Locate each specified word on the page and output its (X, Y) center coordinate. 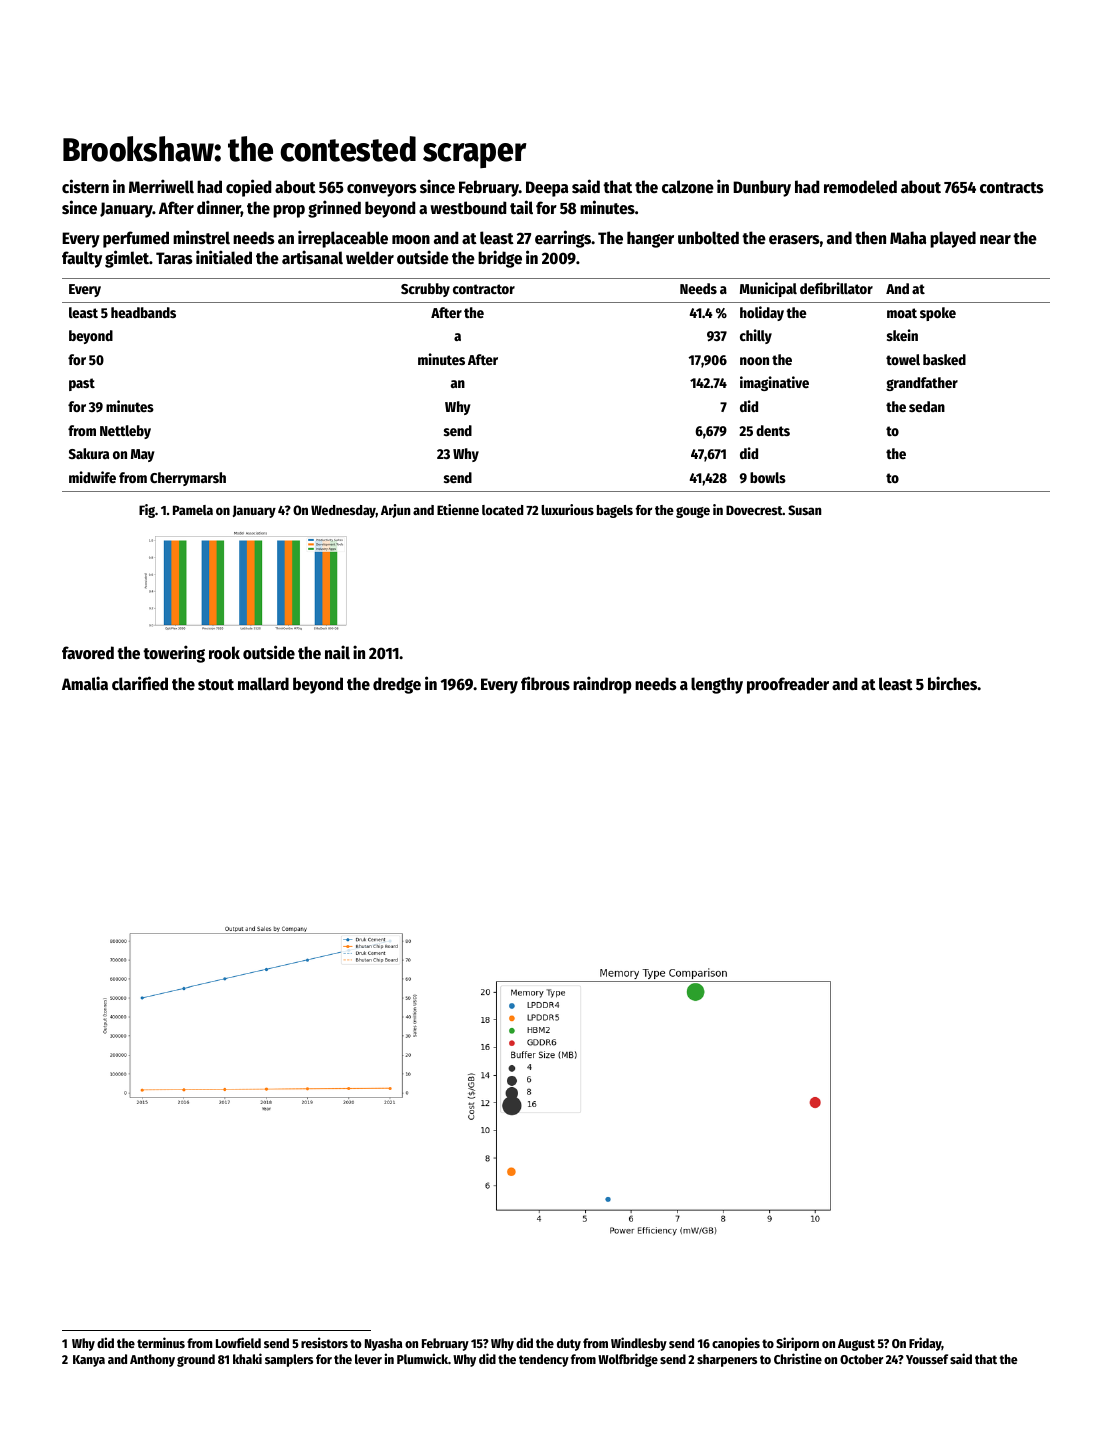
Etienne (458, 509)
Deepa (547, 189)
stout (216, 685)
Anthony (152, 1360)
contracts (1012, 188)
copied (248, 188)
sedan (927, 406)
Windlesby (639, 1344)
